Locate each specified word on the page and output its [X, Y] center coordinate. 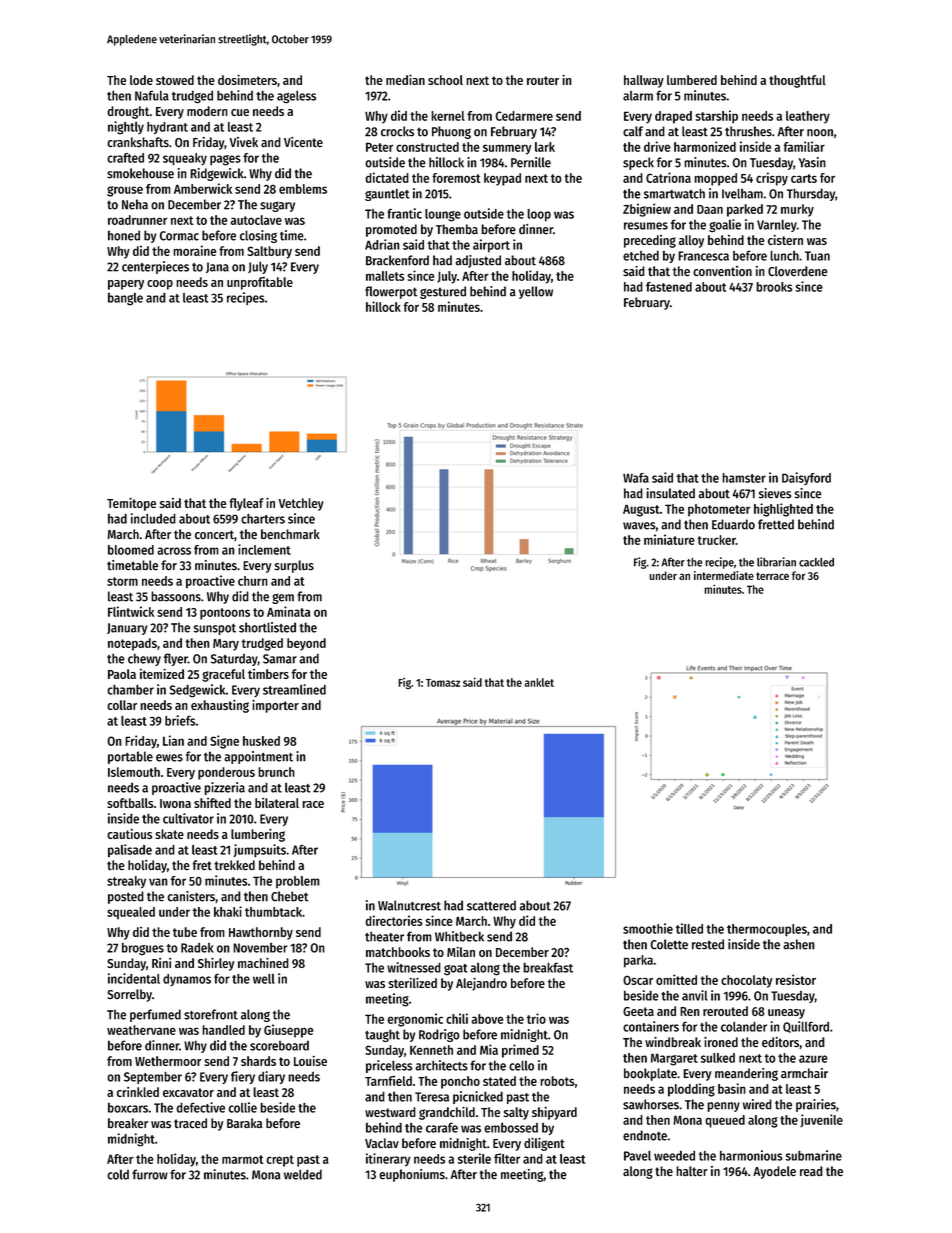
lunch [784, 255]
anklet [539, 682]
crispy [772, 179]
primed [520, 1051]
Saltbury [269, 252]
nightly [126, 128]
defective [200, 1107]
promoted [391, 230]
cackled [816, 562]
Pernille [531, 162]
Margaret [674, 1059]
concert [214, 535]
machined [263, 963]
